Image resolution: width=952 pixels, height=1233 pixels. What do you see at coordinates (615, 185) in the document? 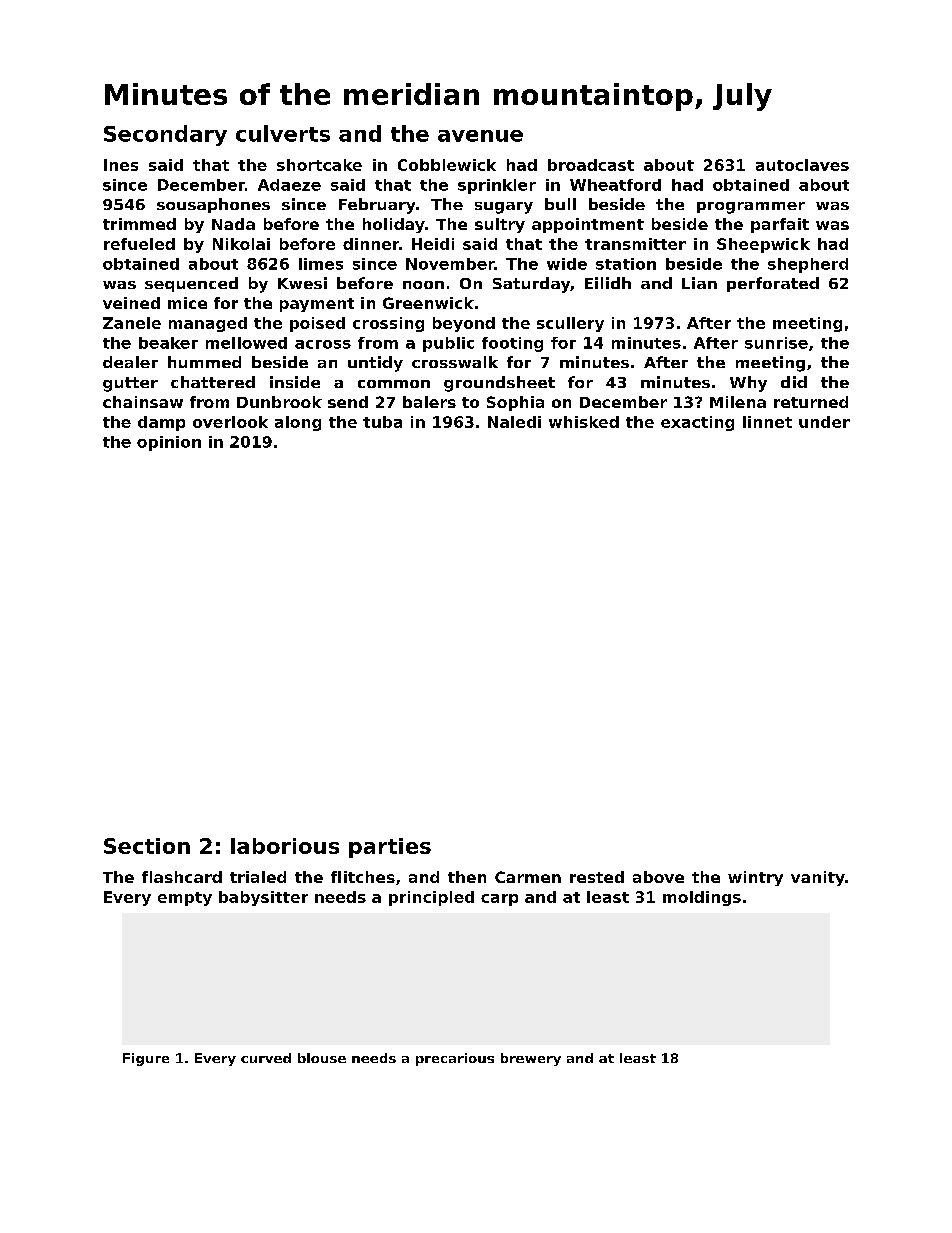
I see `Wheatford` at bounding box center [615, 185].
